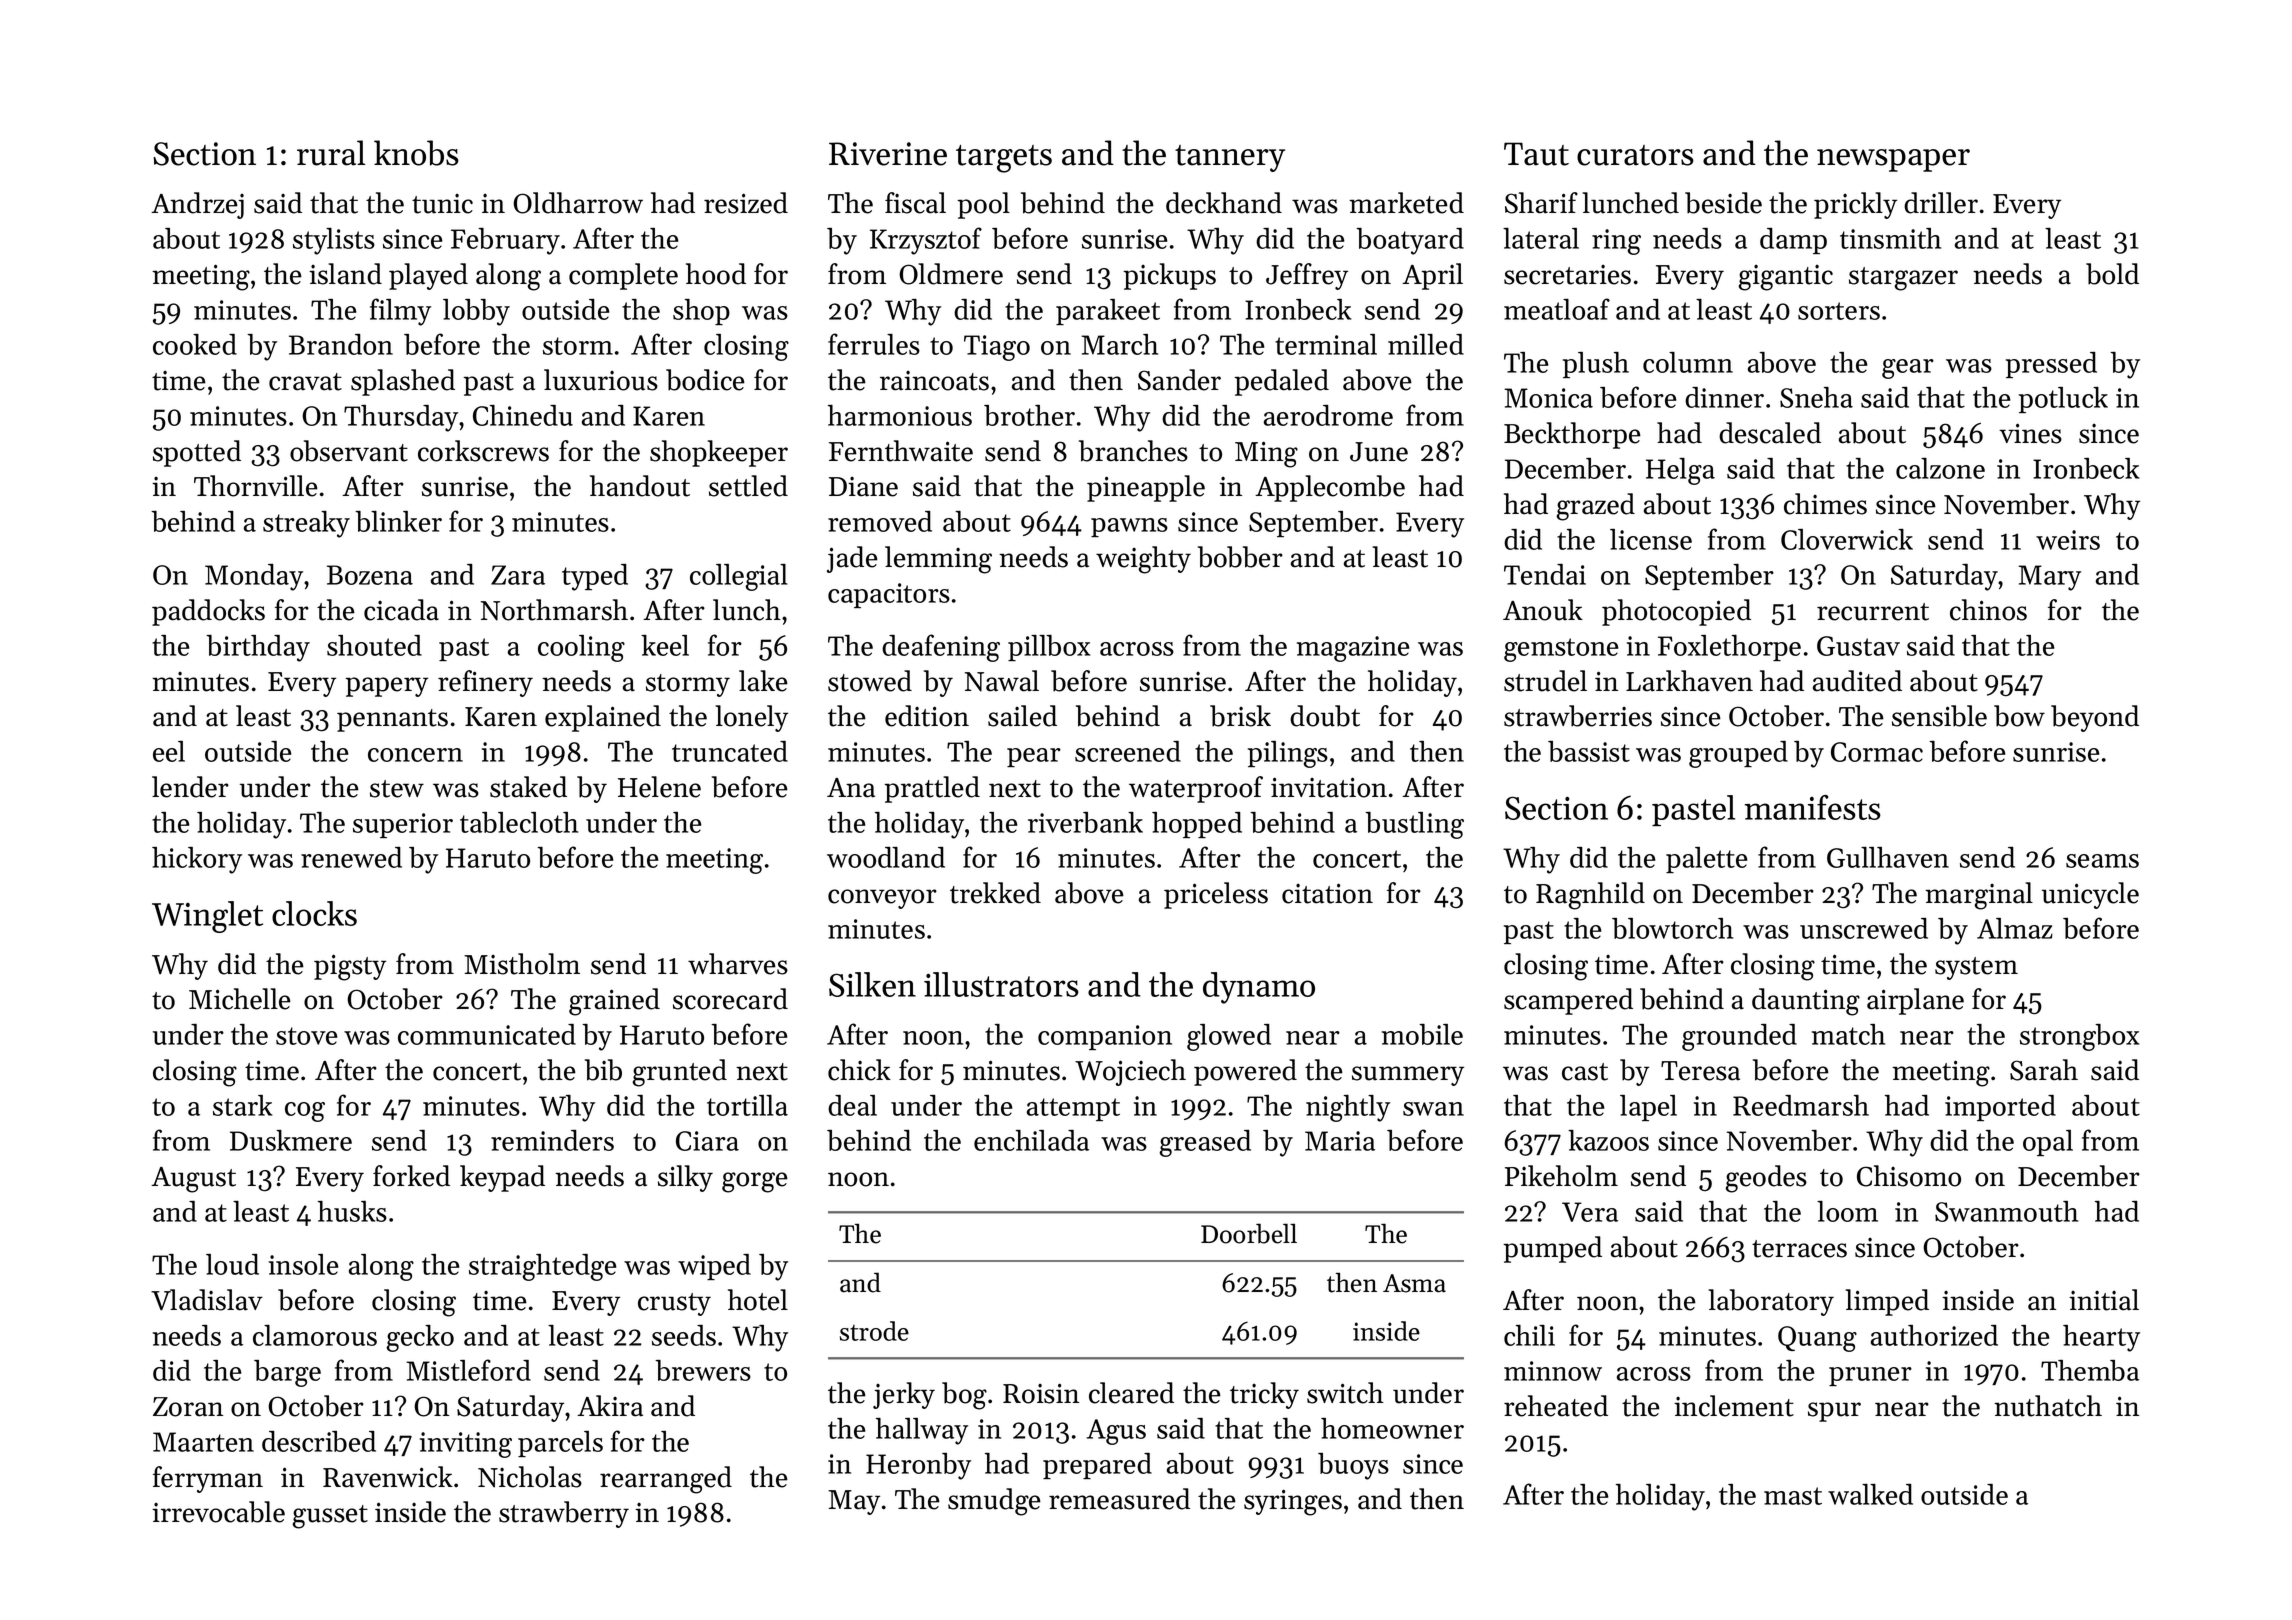 The width and height of the screenshot is (2292, 1620). Describe the element at coordinates (188, 1407) in the screenshot. I see `Zoran` at that location.
